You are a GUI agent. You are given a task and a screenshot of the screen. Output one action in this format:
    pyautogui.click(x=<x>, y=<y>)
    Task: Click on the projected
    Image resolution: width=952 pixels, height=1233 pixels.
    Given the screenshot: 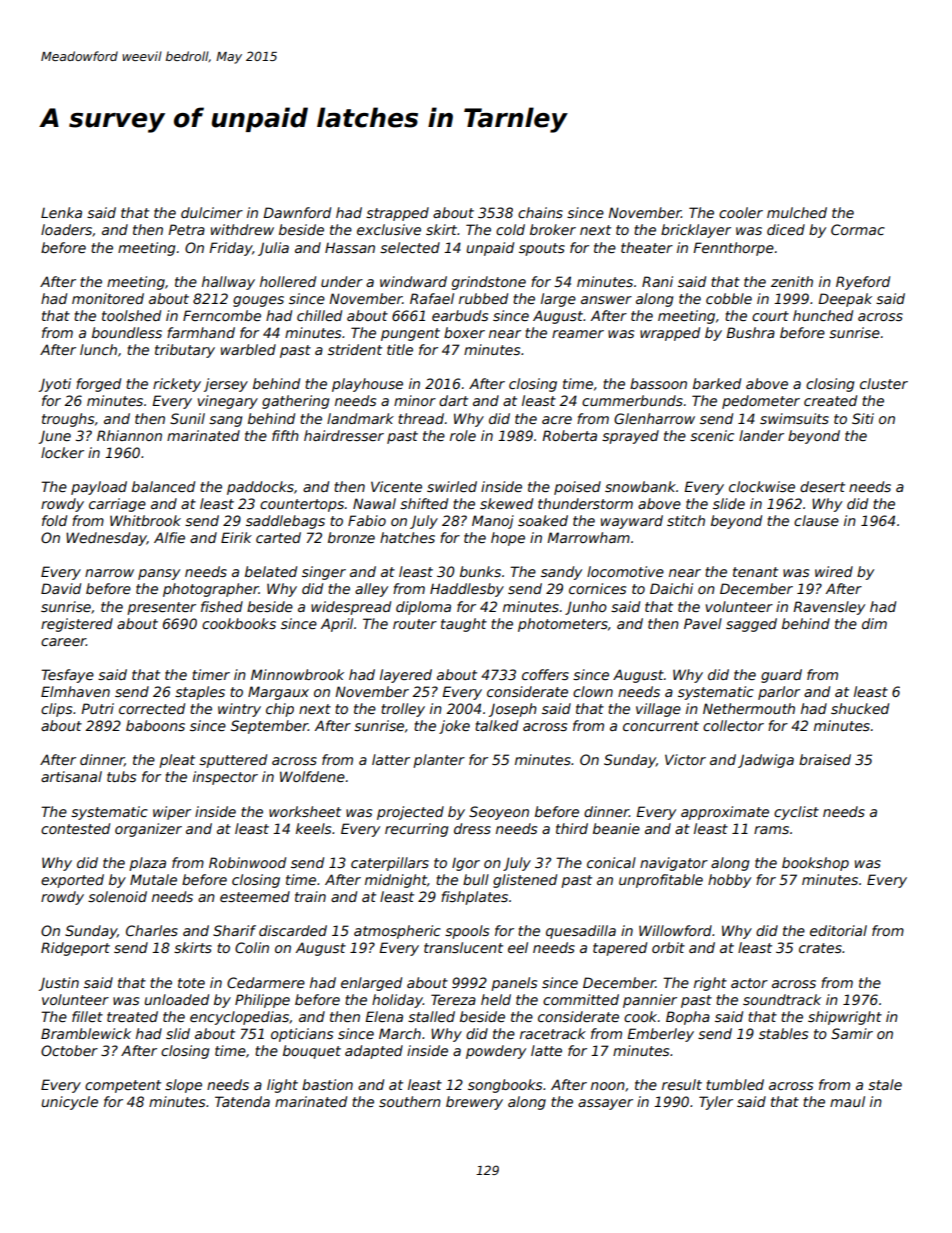 What is the action you would take?
    pyautogui.click(x=410, y=813)
